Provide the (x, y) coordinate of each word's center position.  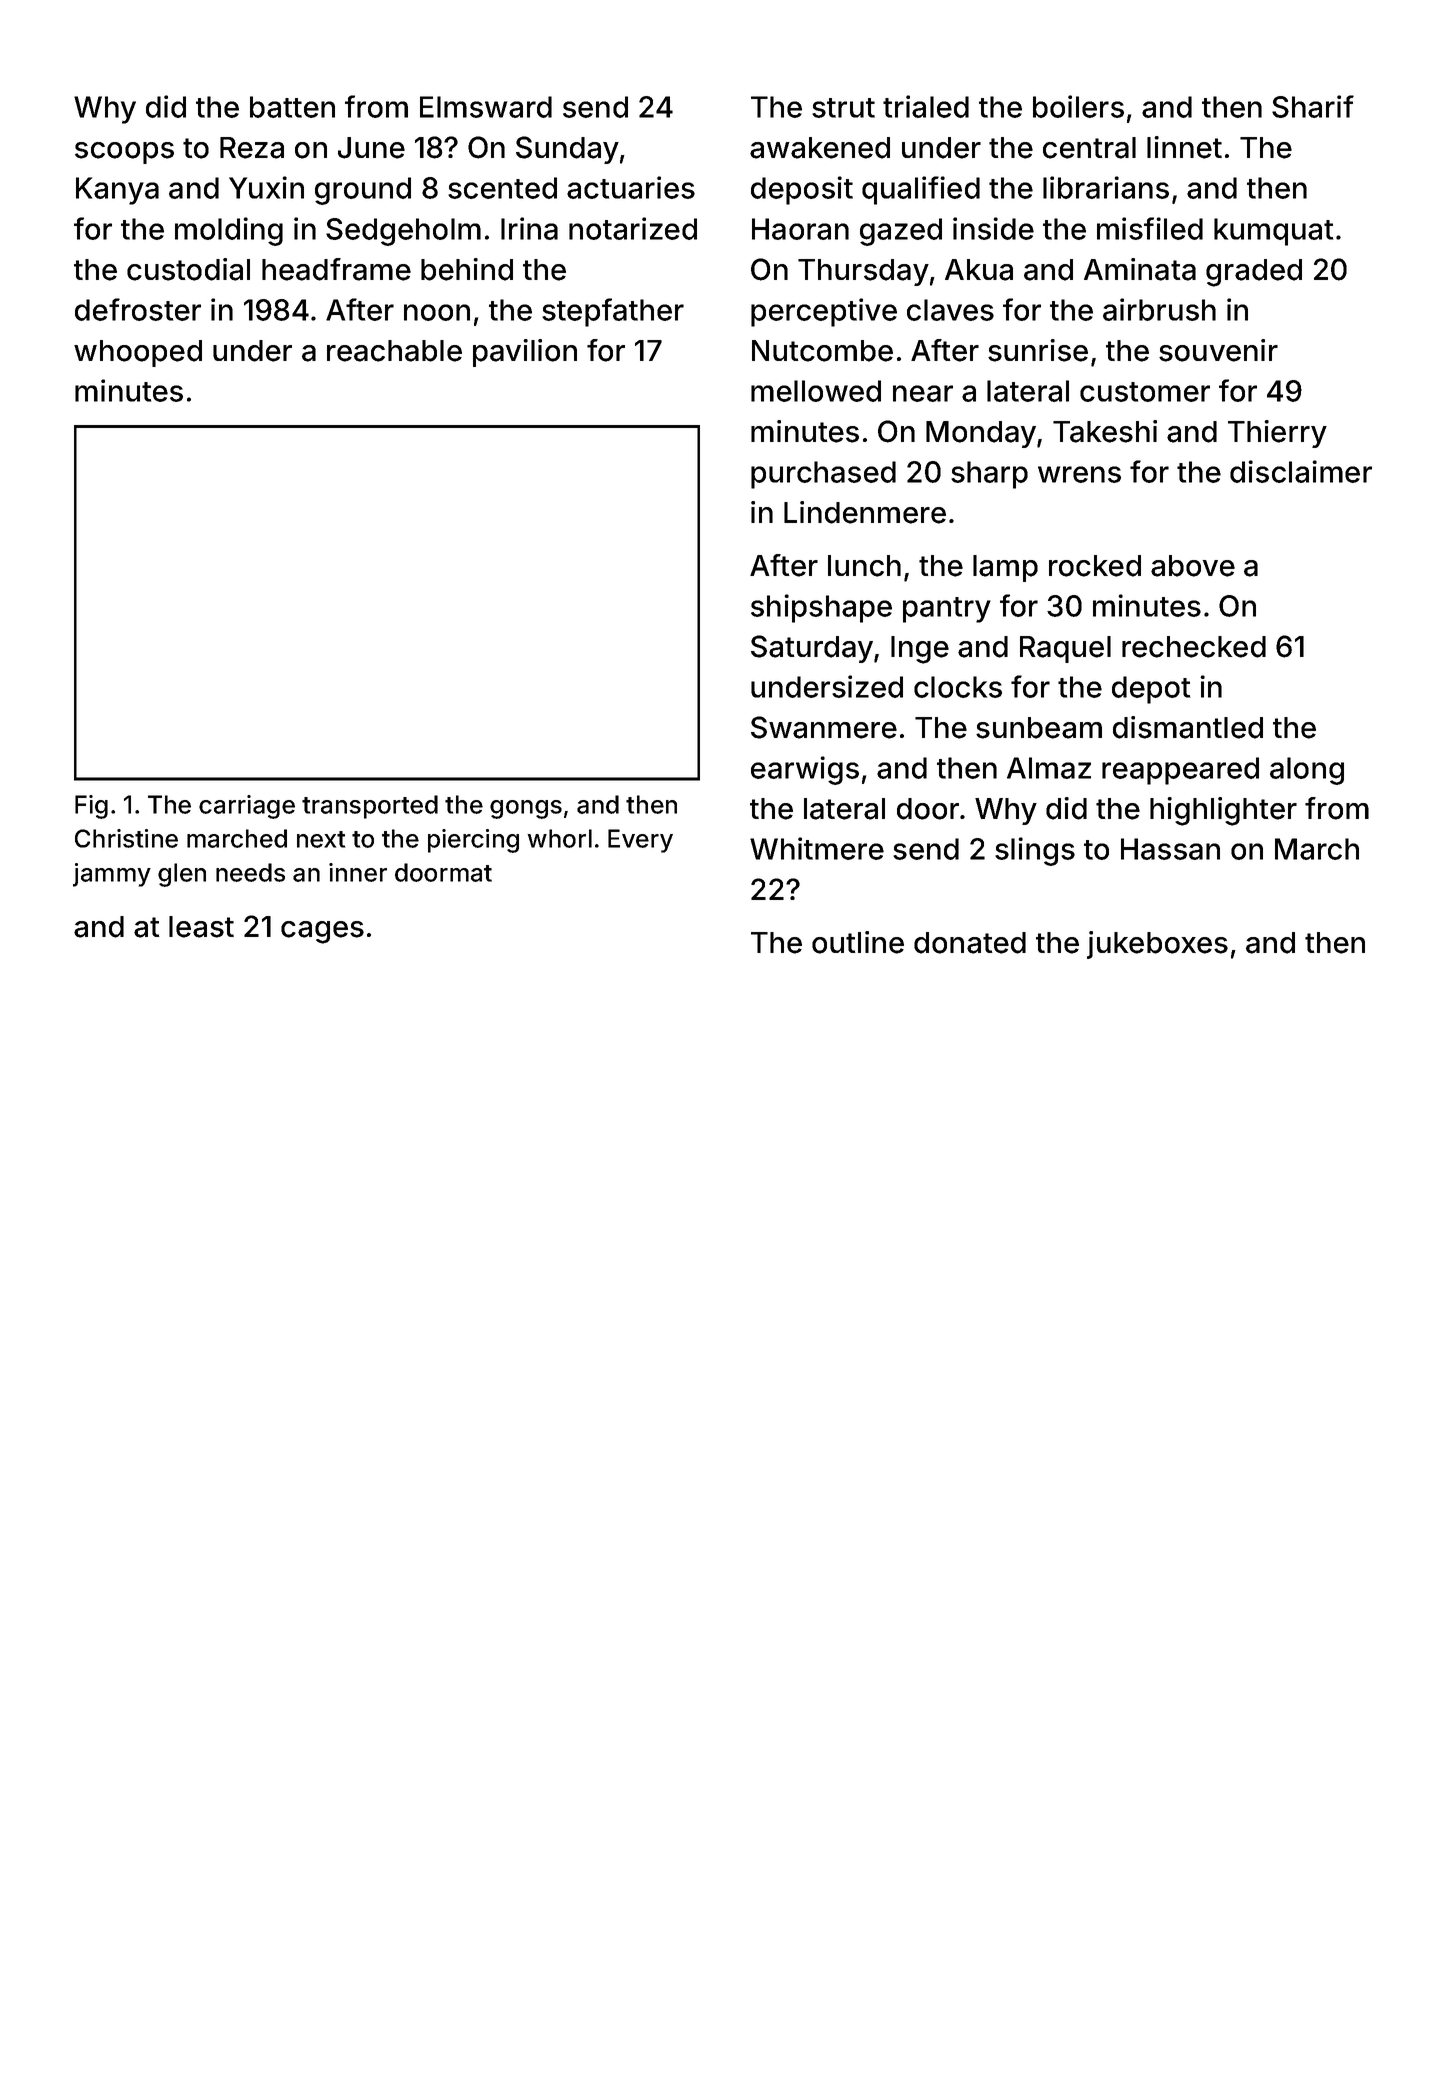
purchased (823, 475)
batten (292, 107)
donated (970, 943)
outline (858, 942)
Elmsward (486, 107)
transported (370, 807)
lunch (864, 566)
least (201, 927)
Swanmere (824, 727)
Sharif (1313, 106)
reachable (394, 351)
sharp (989, 475)
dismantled (1188, 727)
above (1193, 566)
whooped (138, 353)
